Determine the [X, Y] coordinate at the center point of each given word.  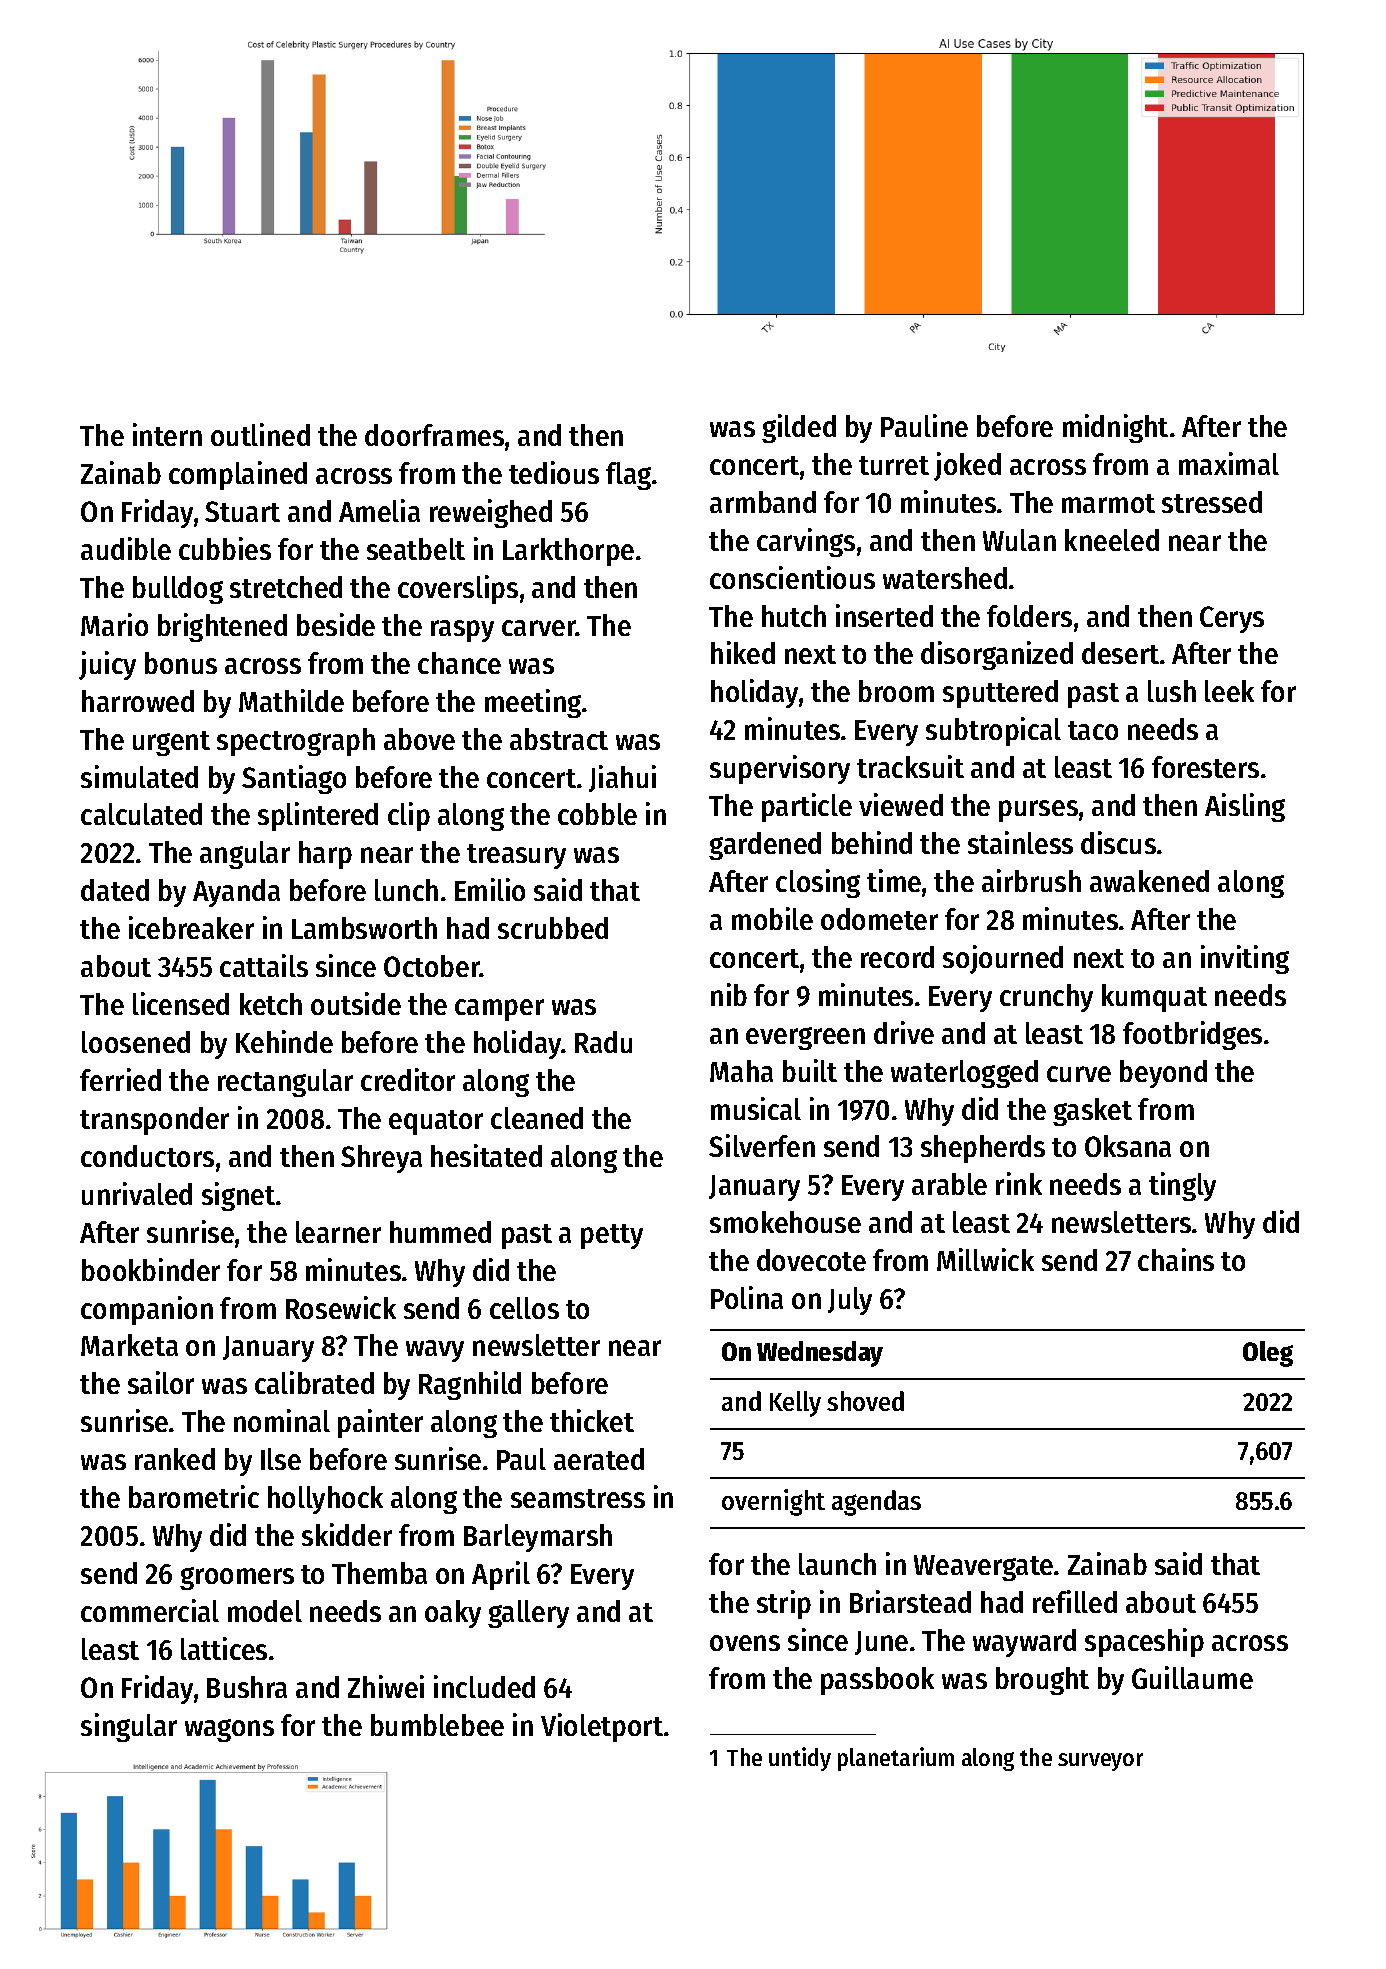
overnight [773, 1502]
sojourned [1003, 959]
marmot [1108, 503]
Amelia [379, 510]
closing [818, 883]
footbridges [1192, 1035]
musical [756, 1108]
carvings [806, 542]
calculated [141, 814]
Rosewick [341, 1307]
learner [338, 1232]
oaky [453, 1614]
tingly [1182, 1186]
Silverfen [762, 1145]
